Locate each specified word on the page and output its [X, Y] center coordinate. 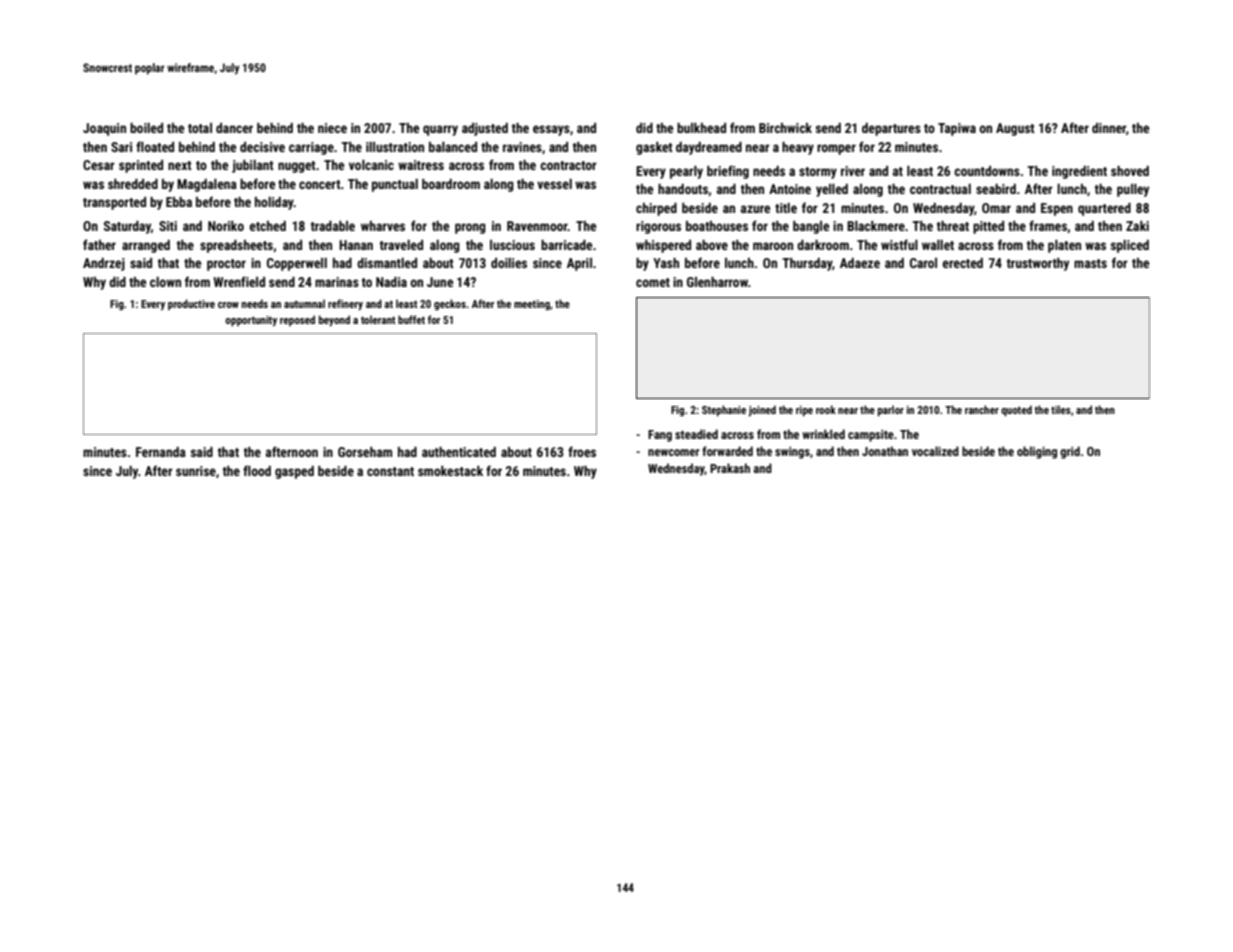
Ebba [179, 202]
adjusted [485, 129]
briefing [728, 172]
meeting [532, 305]
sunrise [196, 471]
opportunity [251, 321]
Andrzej [104, 264]
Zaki [1137, 226]
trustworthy [1037, 264]
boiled [146, 128]
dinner [1109, 128]
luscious [512, 245]
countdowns [987, 171]
